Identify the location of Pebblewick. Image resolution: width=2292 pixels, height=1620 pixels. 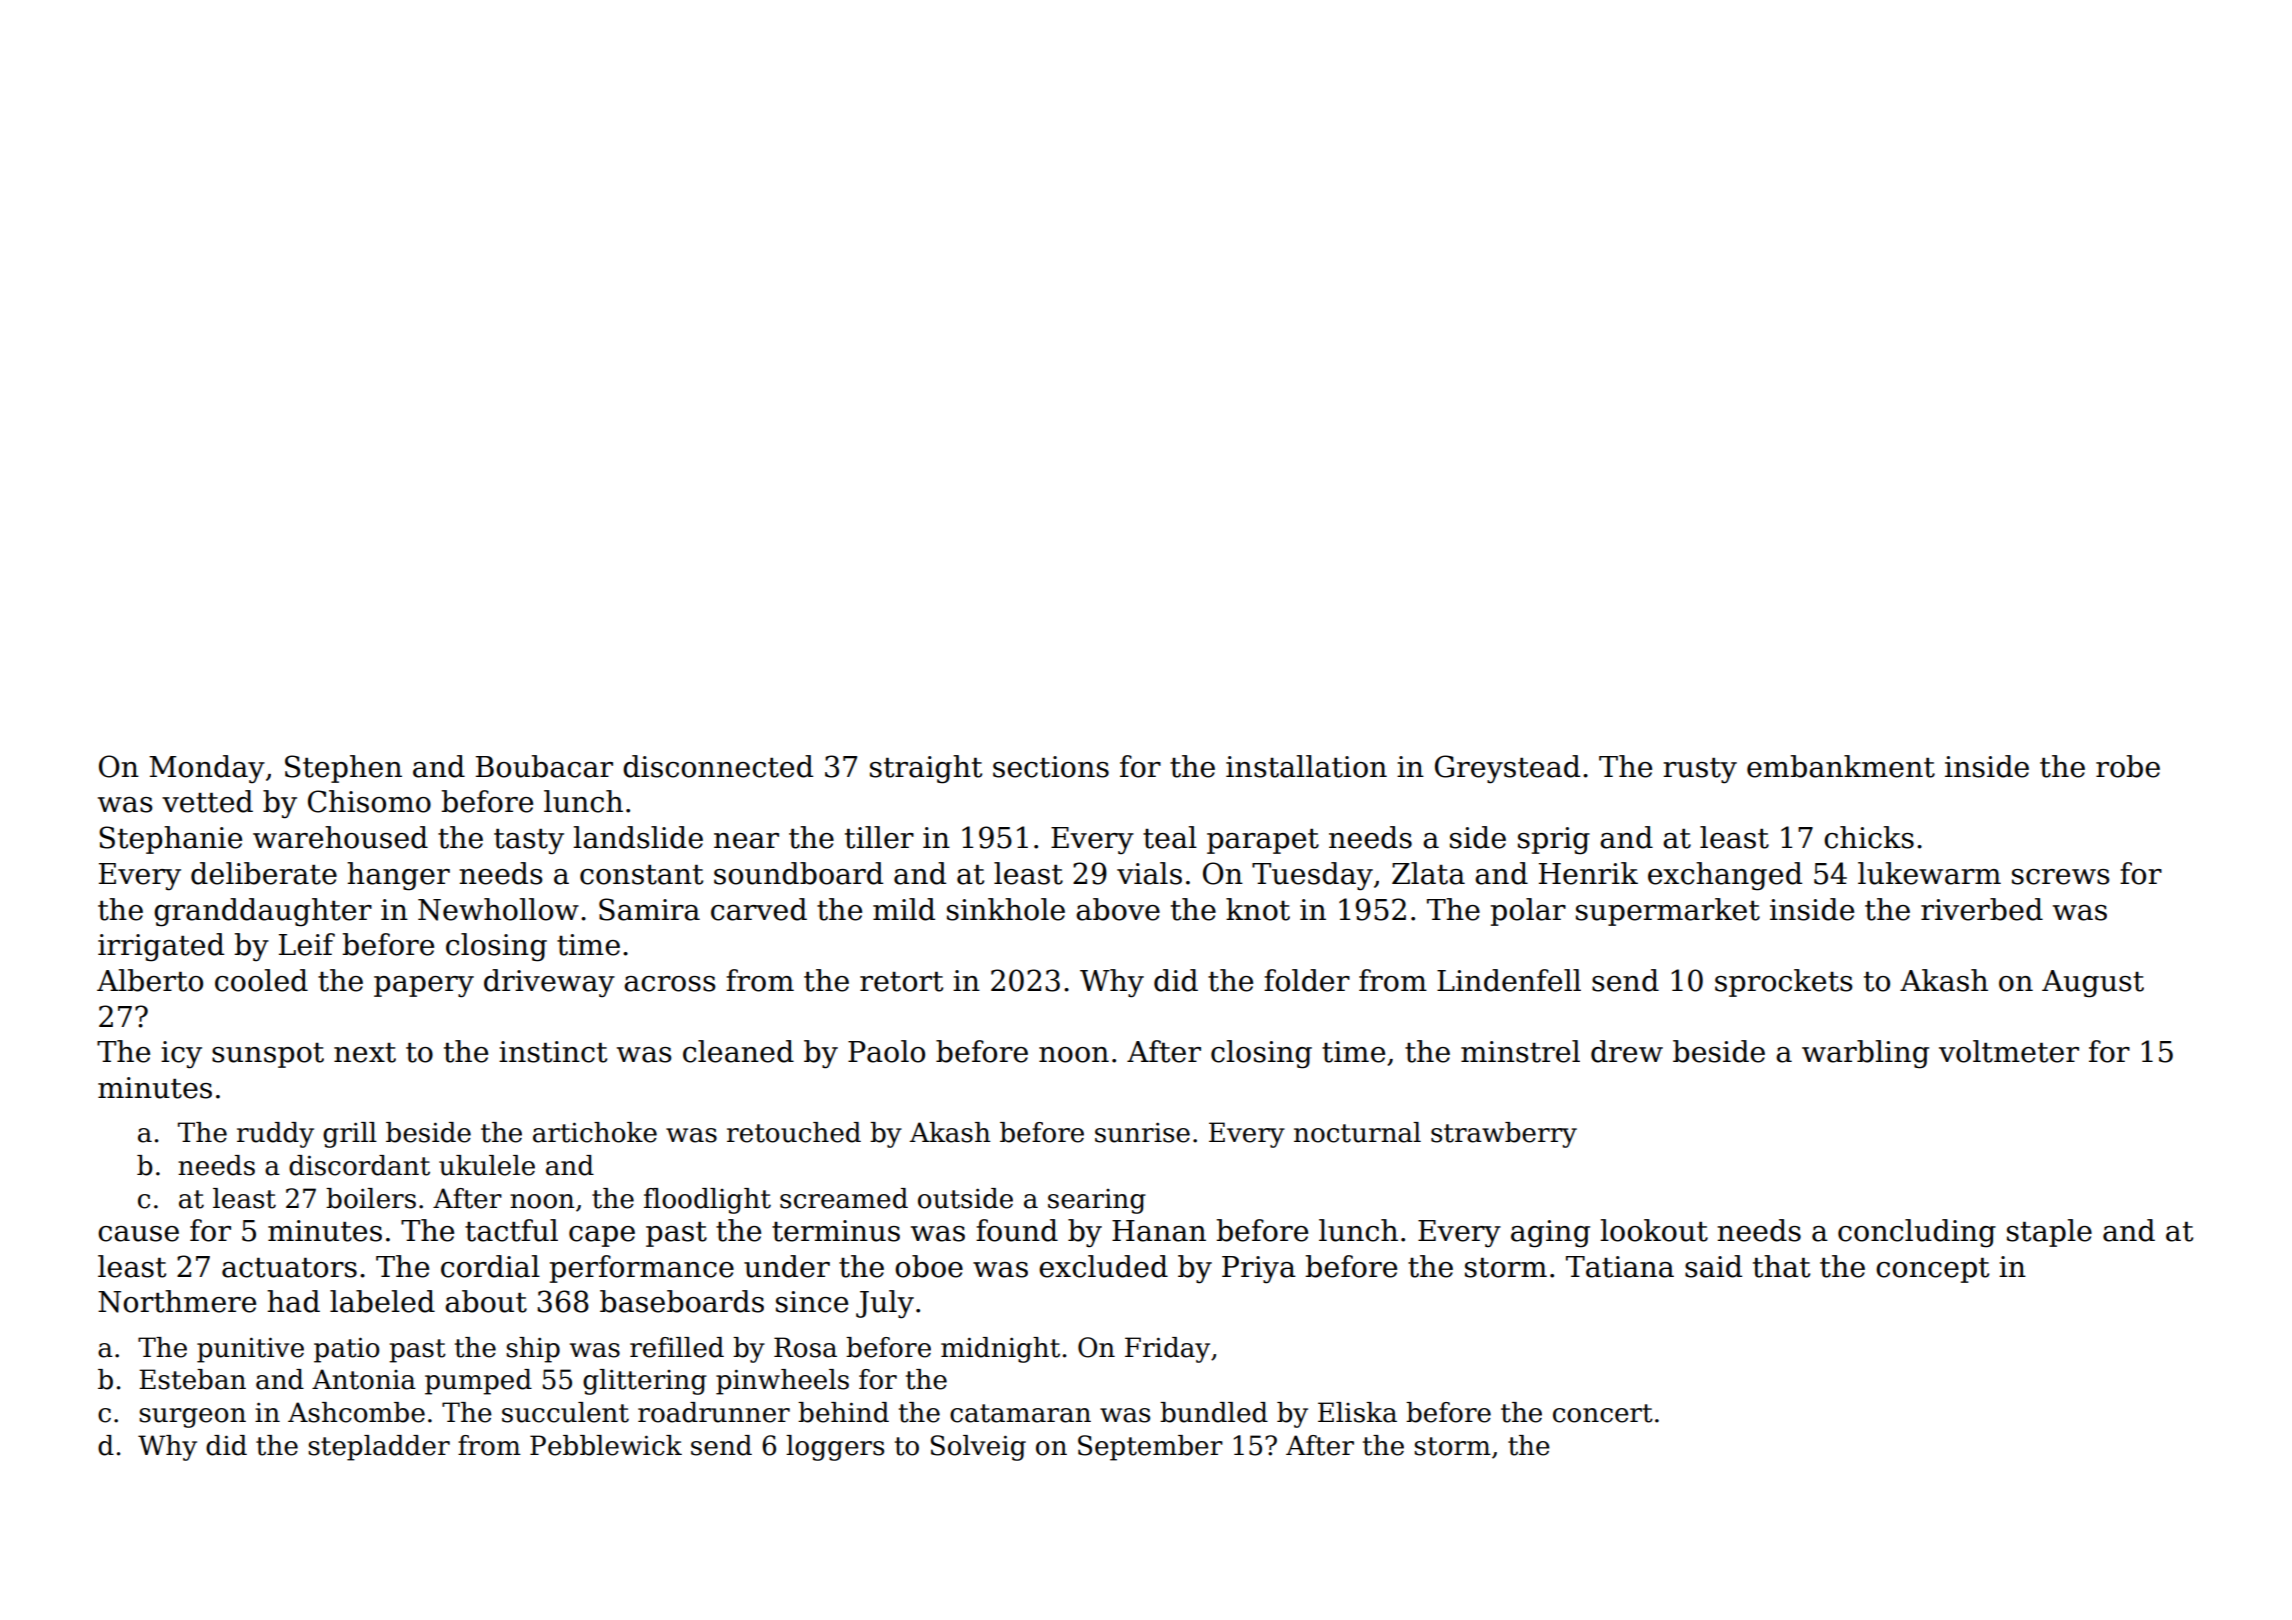
(606, 1445).
